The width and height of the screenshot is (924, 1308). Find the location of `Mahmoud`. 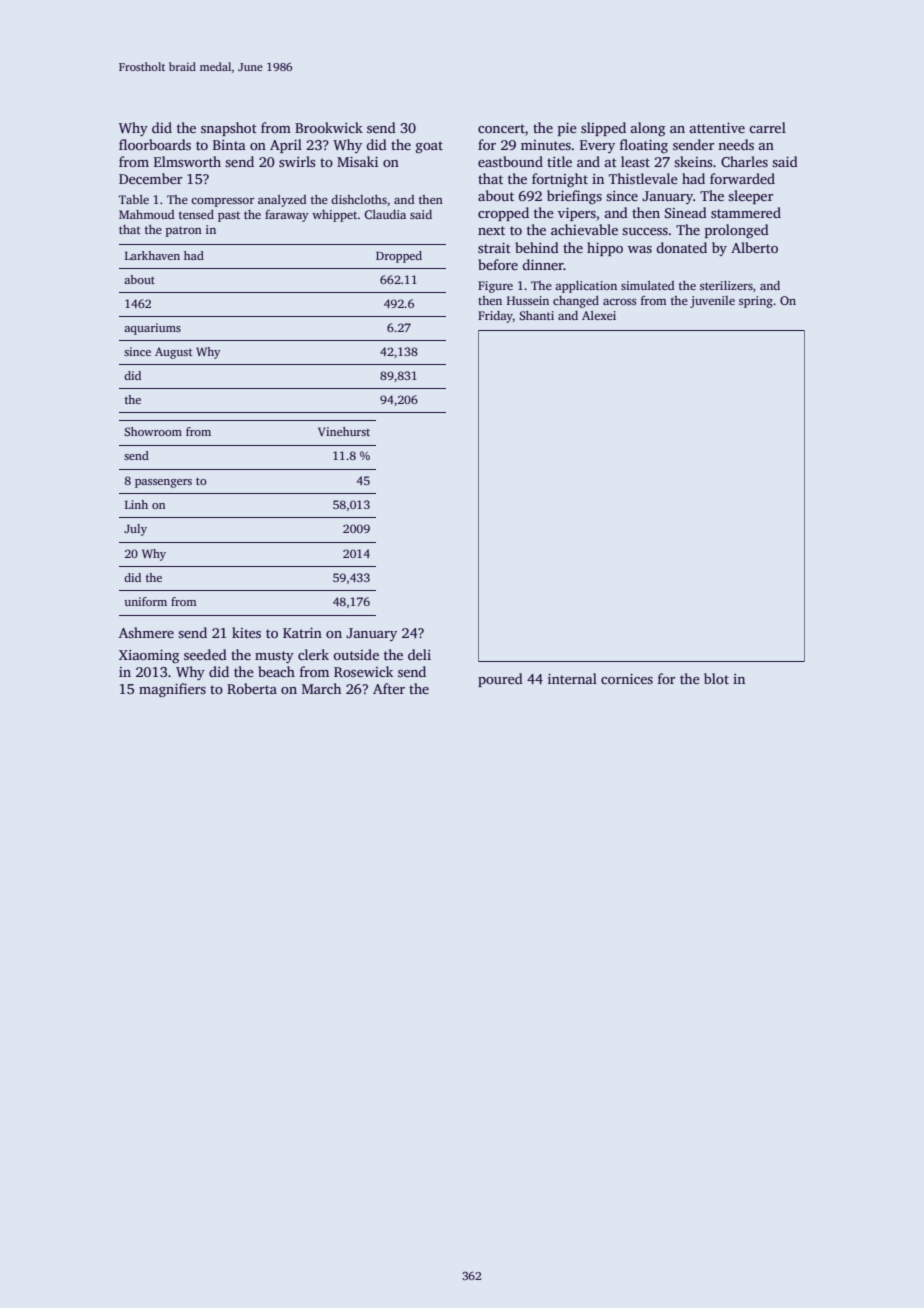

Mahmoud is located at coordinates (147, 214).
